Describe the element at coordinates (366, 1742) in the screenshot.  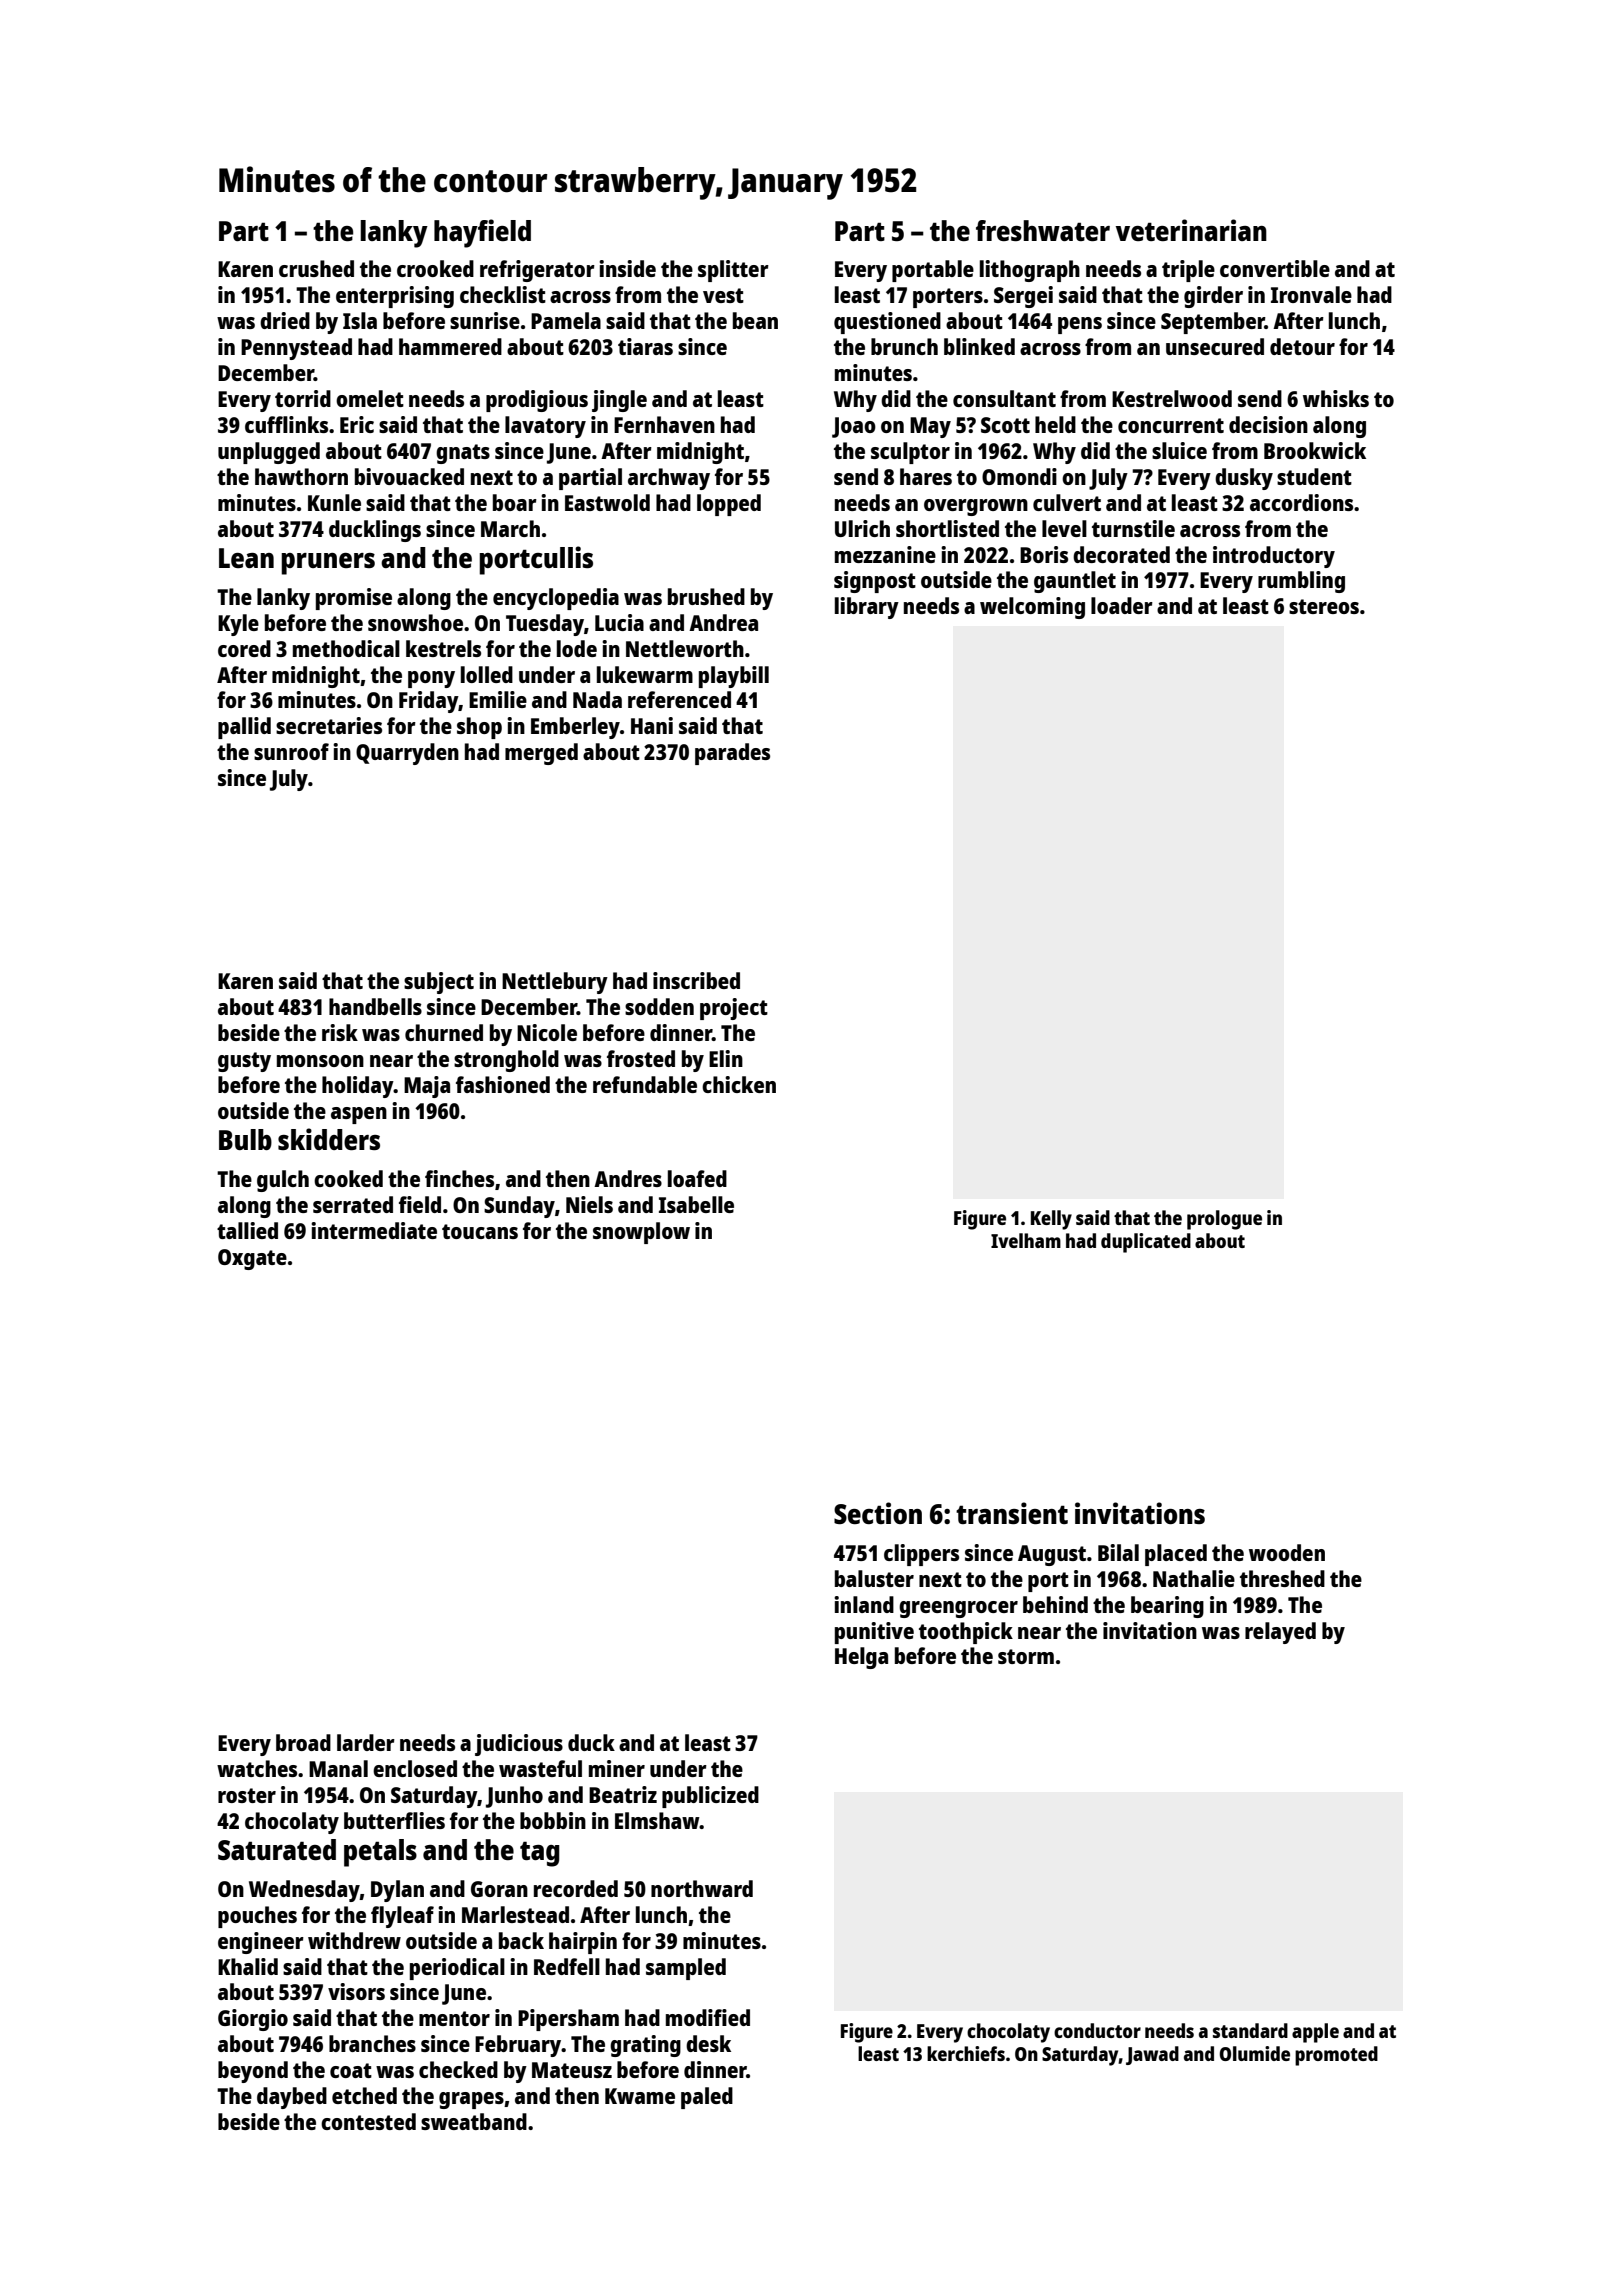
I see `larder` at that location.
